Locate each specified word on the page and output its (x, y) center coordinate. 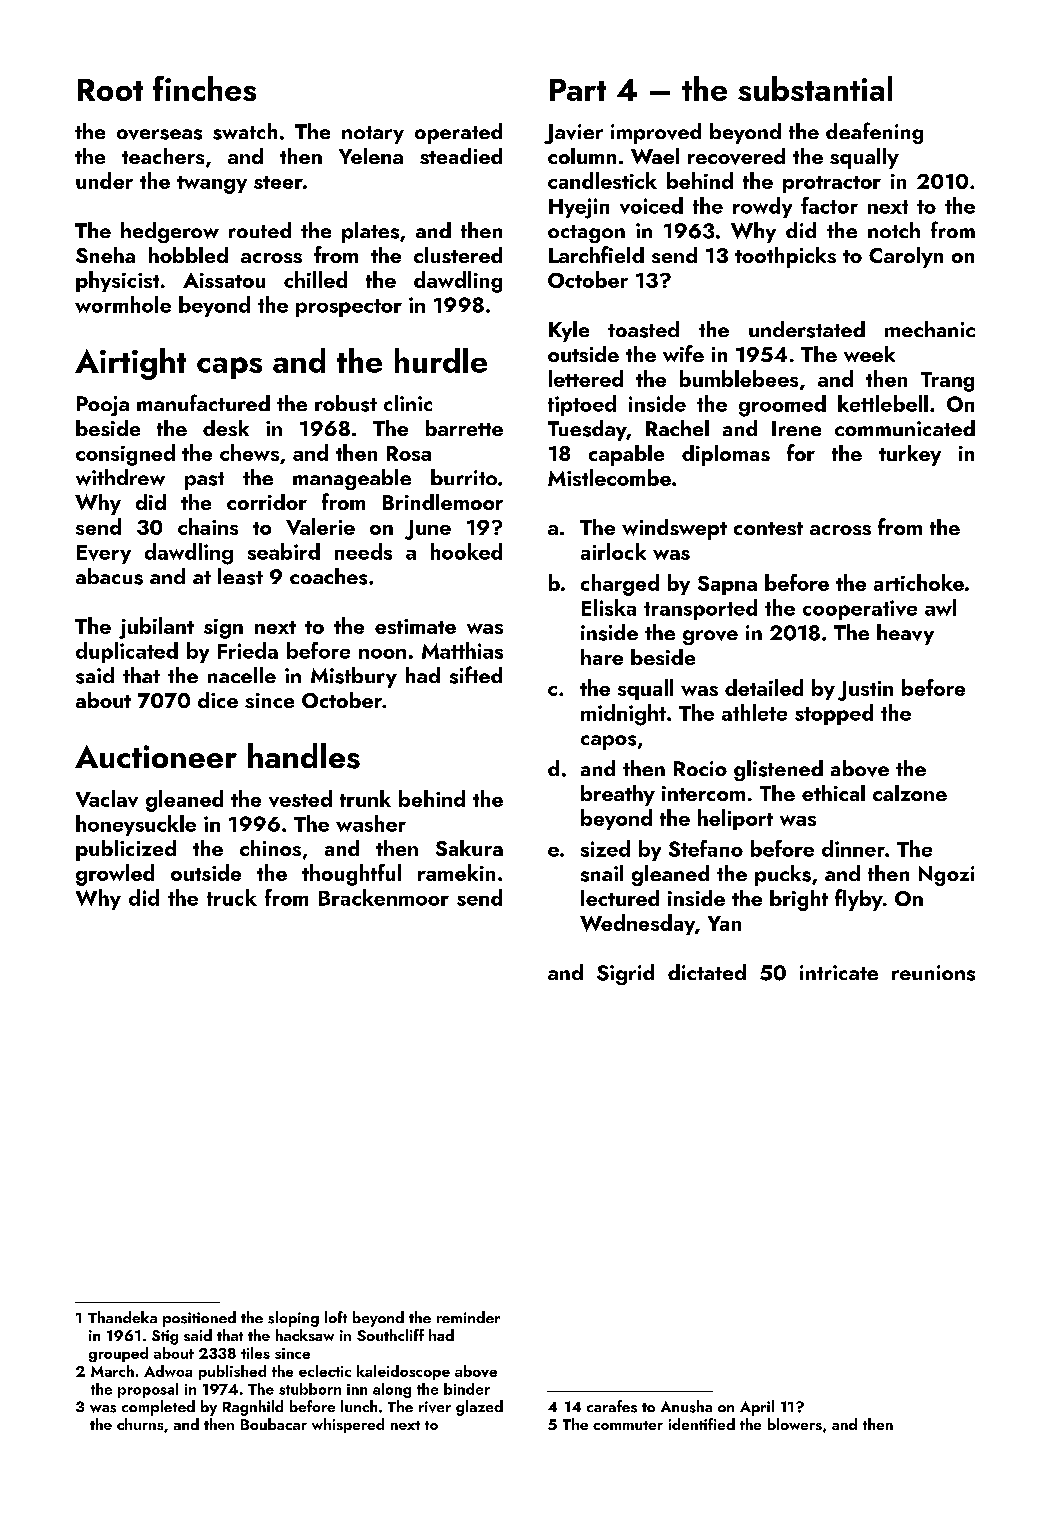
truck (232, 897)
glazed (479, 1408)
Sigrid (625, 974)
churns (140, 1424)
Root (110, 90)
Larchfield (596, 254)
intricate (839, 972)
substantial (815, 88)
